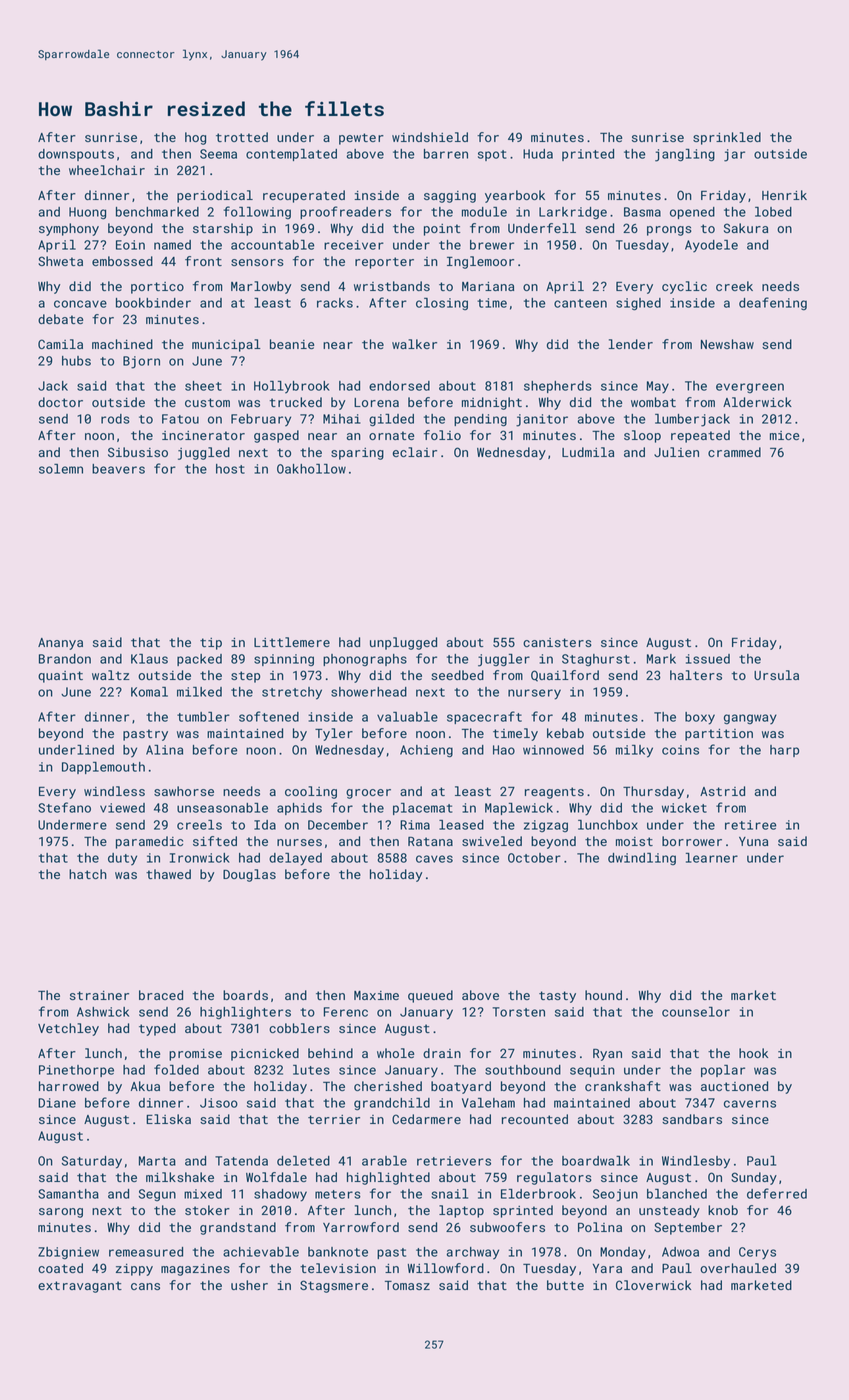  What do you see at coordinates (392, 1104) in the screenshot?
I see `grandchild` at bounding box center [392, 1104].
